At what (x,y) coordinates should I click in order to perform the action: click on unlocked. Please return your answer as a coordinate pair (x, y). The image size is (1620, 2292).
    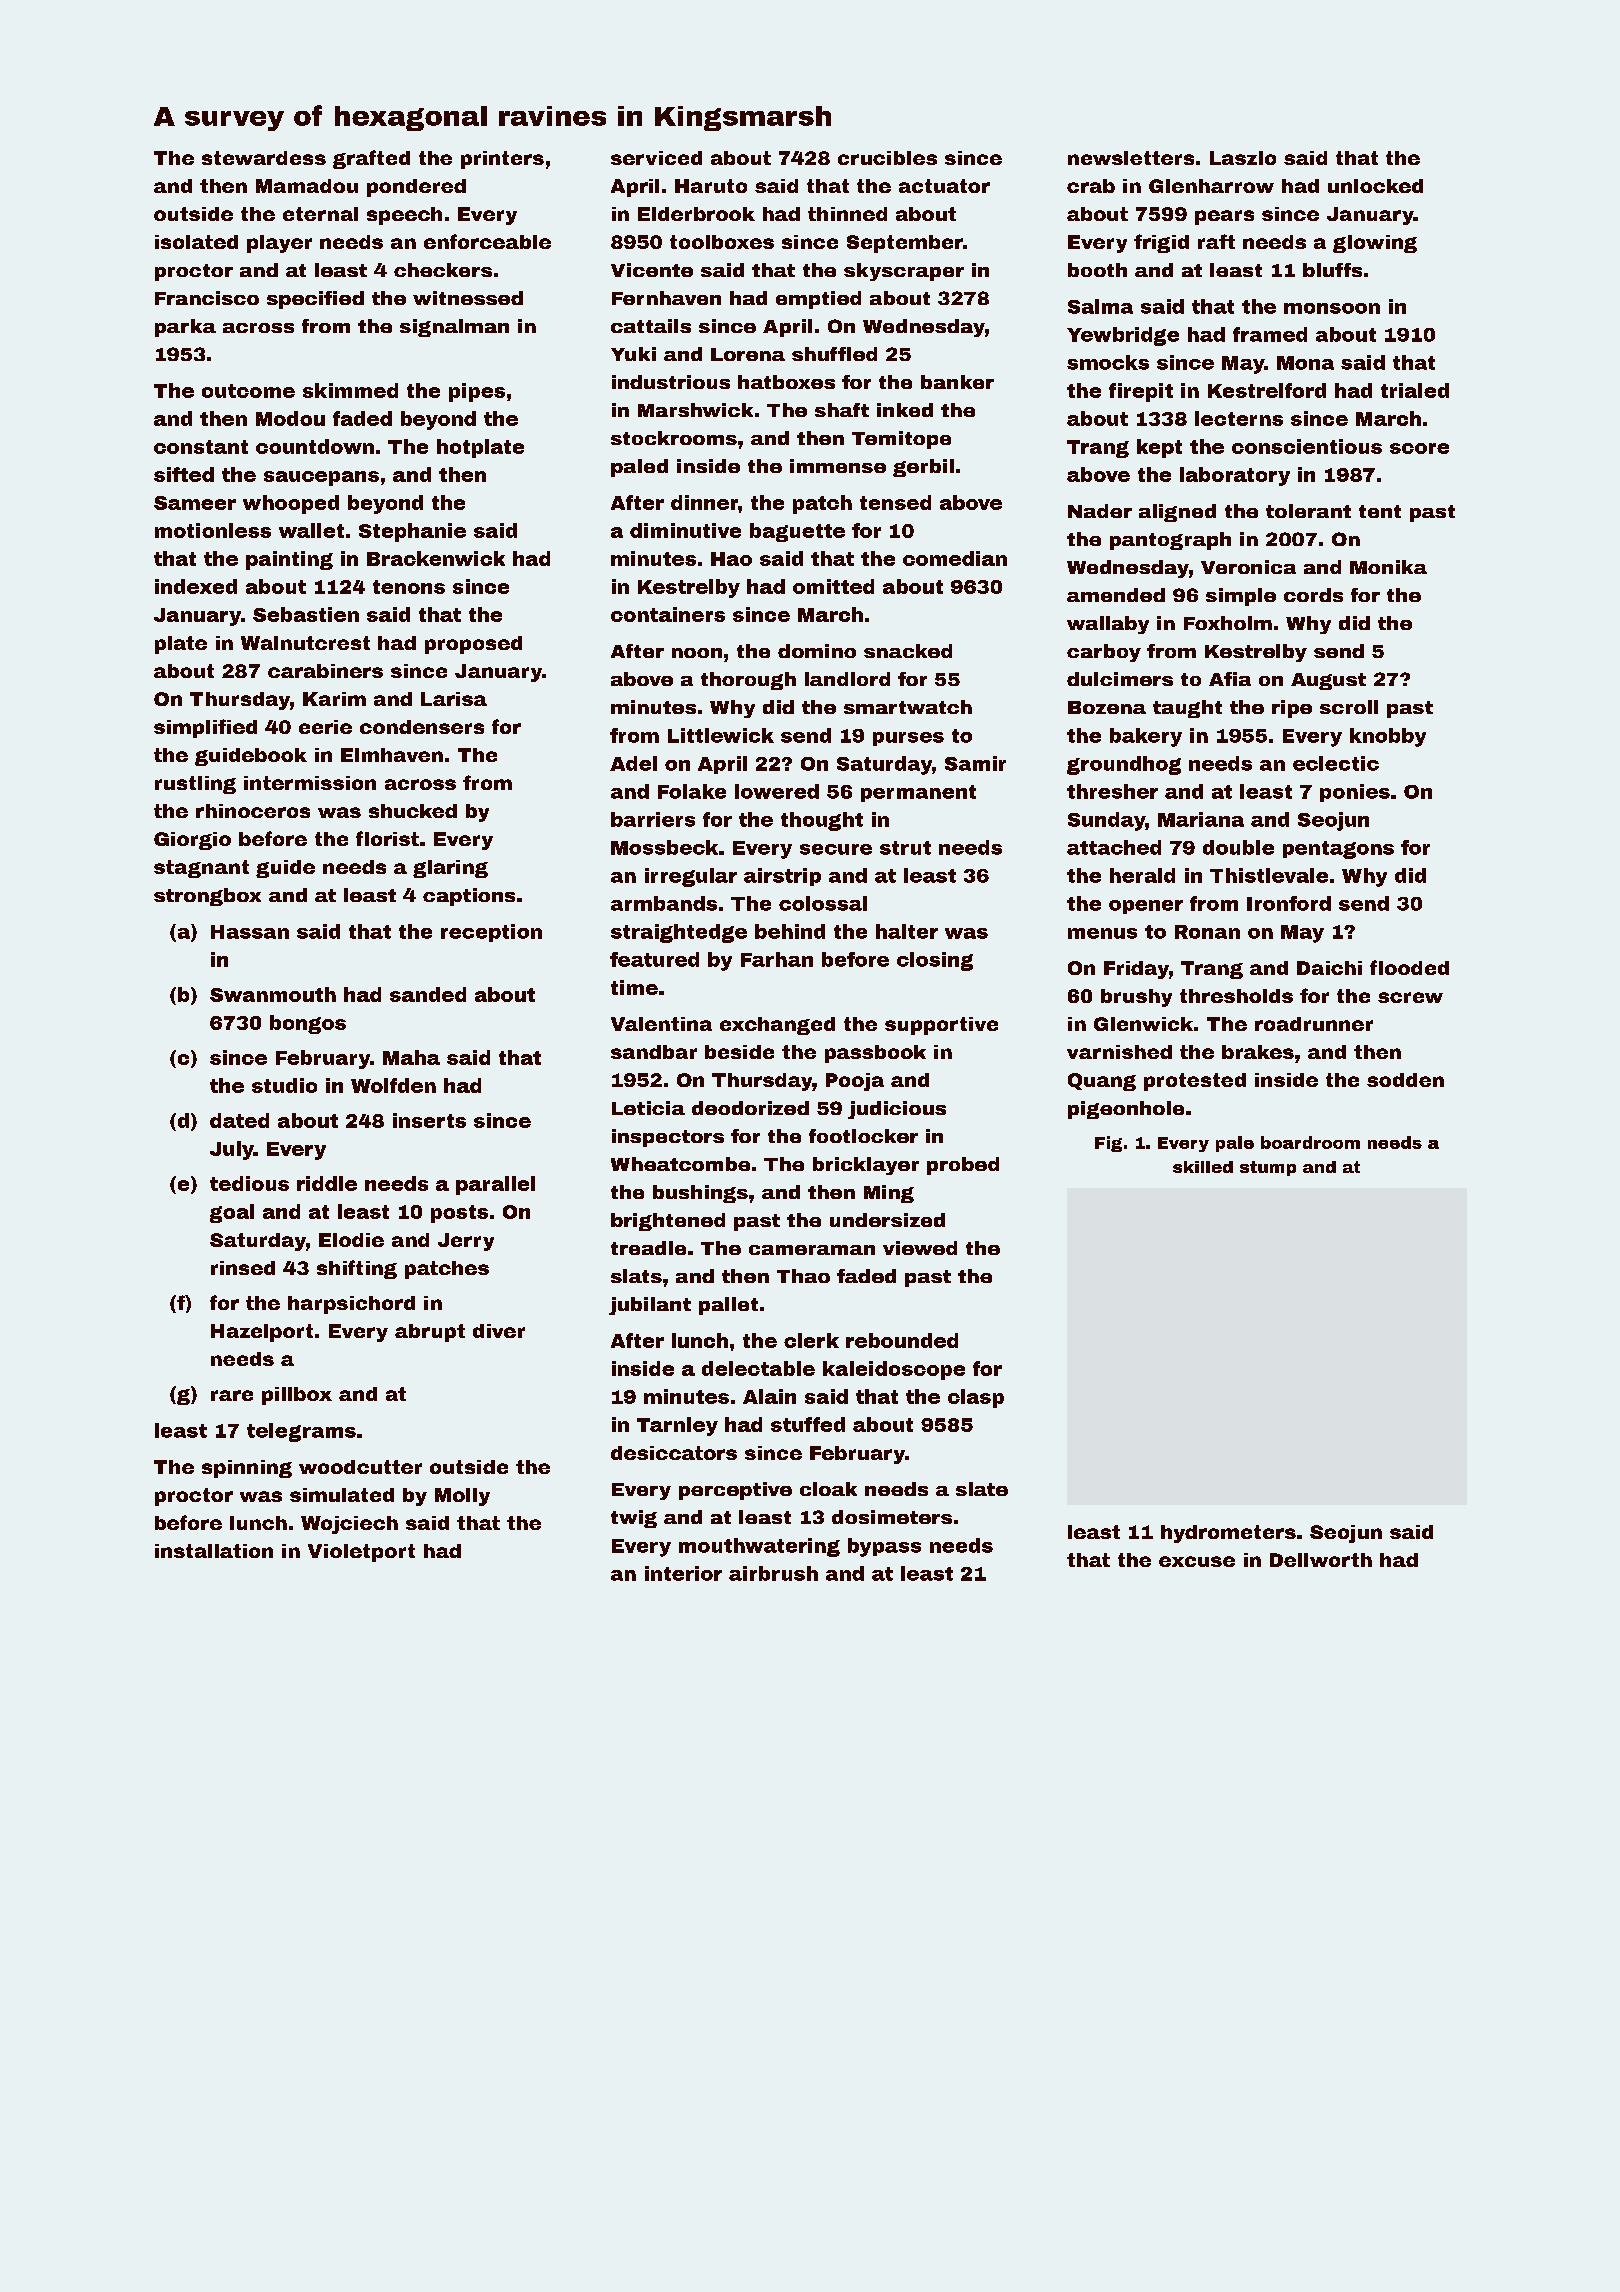
    Looking at the image, I should click on (1375, 186).
